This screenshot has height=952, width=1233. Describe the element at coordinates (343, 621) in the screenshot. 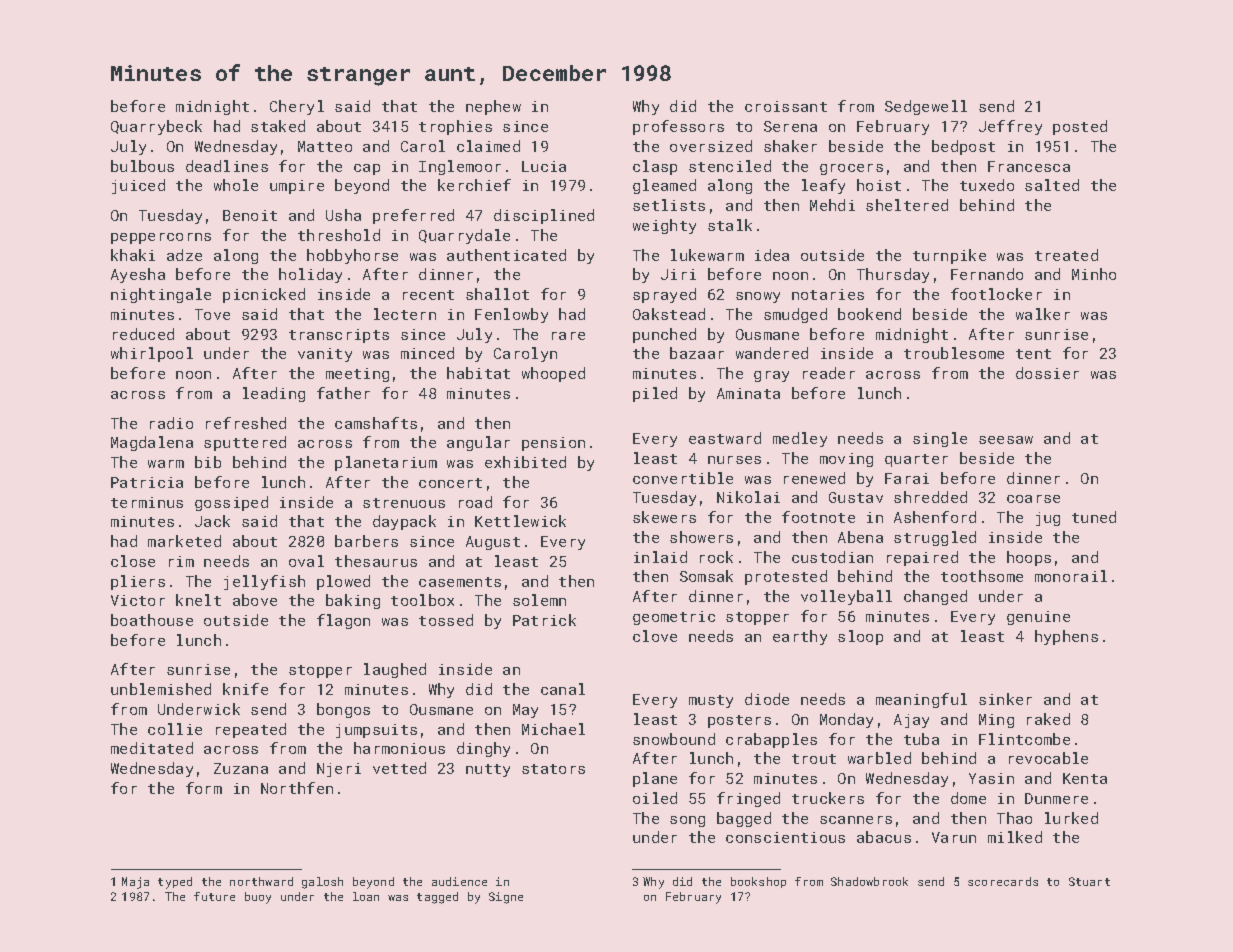

I see `flagon` at that location.
